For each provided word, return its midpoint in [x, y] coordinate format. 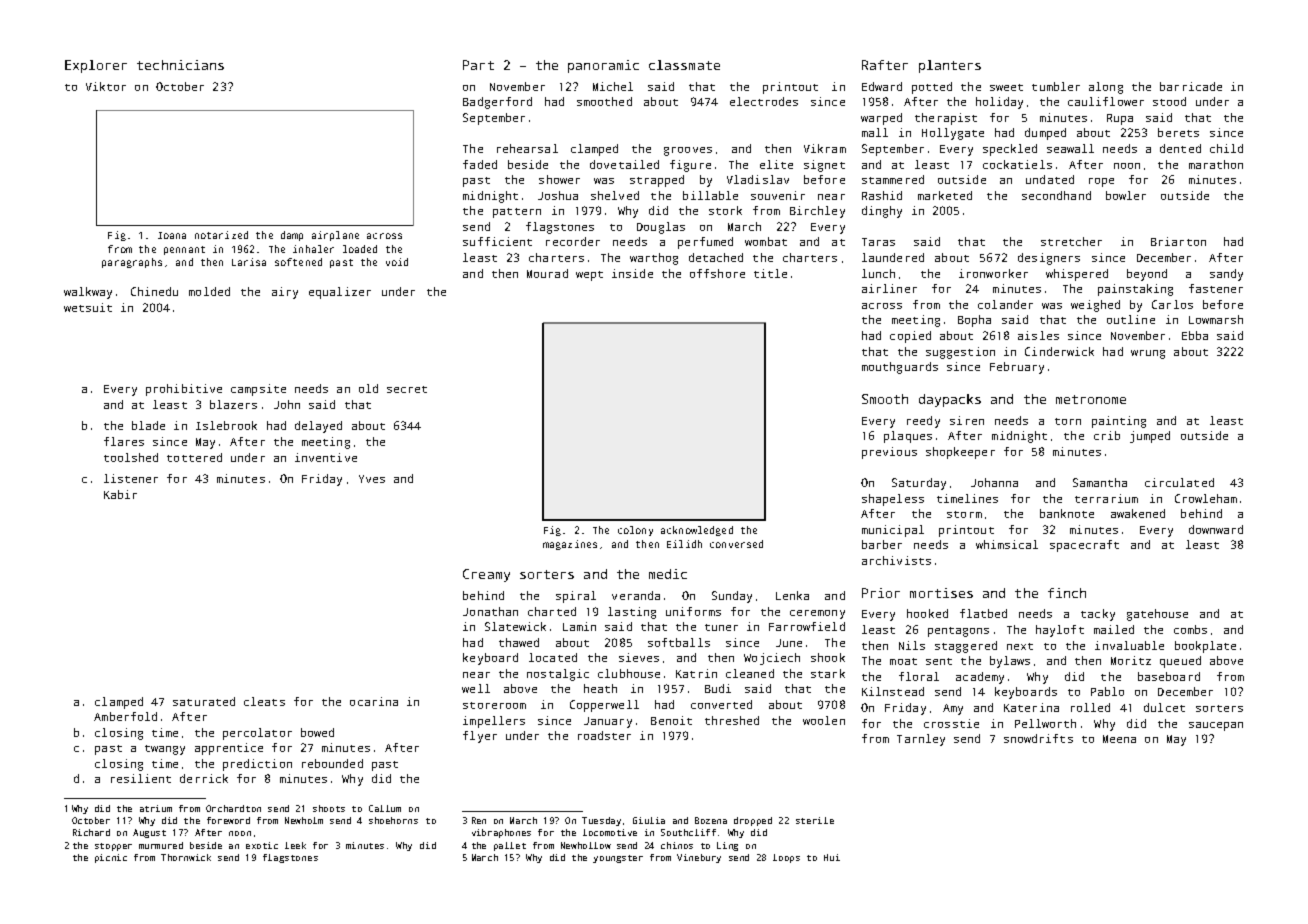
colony [635, 531]
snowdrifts [1038, 738]
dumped [1045, 134]
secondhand [1056, 195]
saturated [204, 701]
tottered [194, 457]
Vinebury [699, 858]
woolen [824, 720]
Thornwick [186, 857]
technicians [180, 65]
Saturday [919, 484]
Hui [832, 857]
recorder [573, 241]
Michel [613, 86]
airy [285, 293]
